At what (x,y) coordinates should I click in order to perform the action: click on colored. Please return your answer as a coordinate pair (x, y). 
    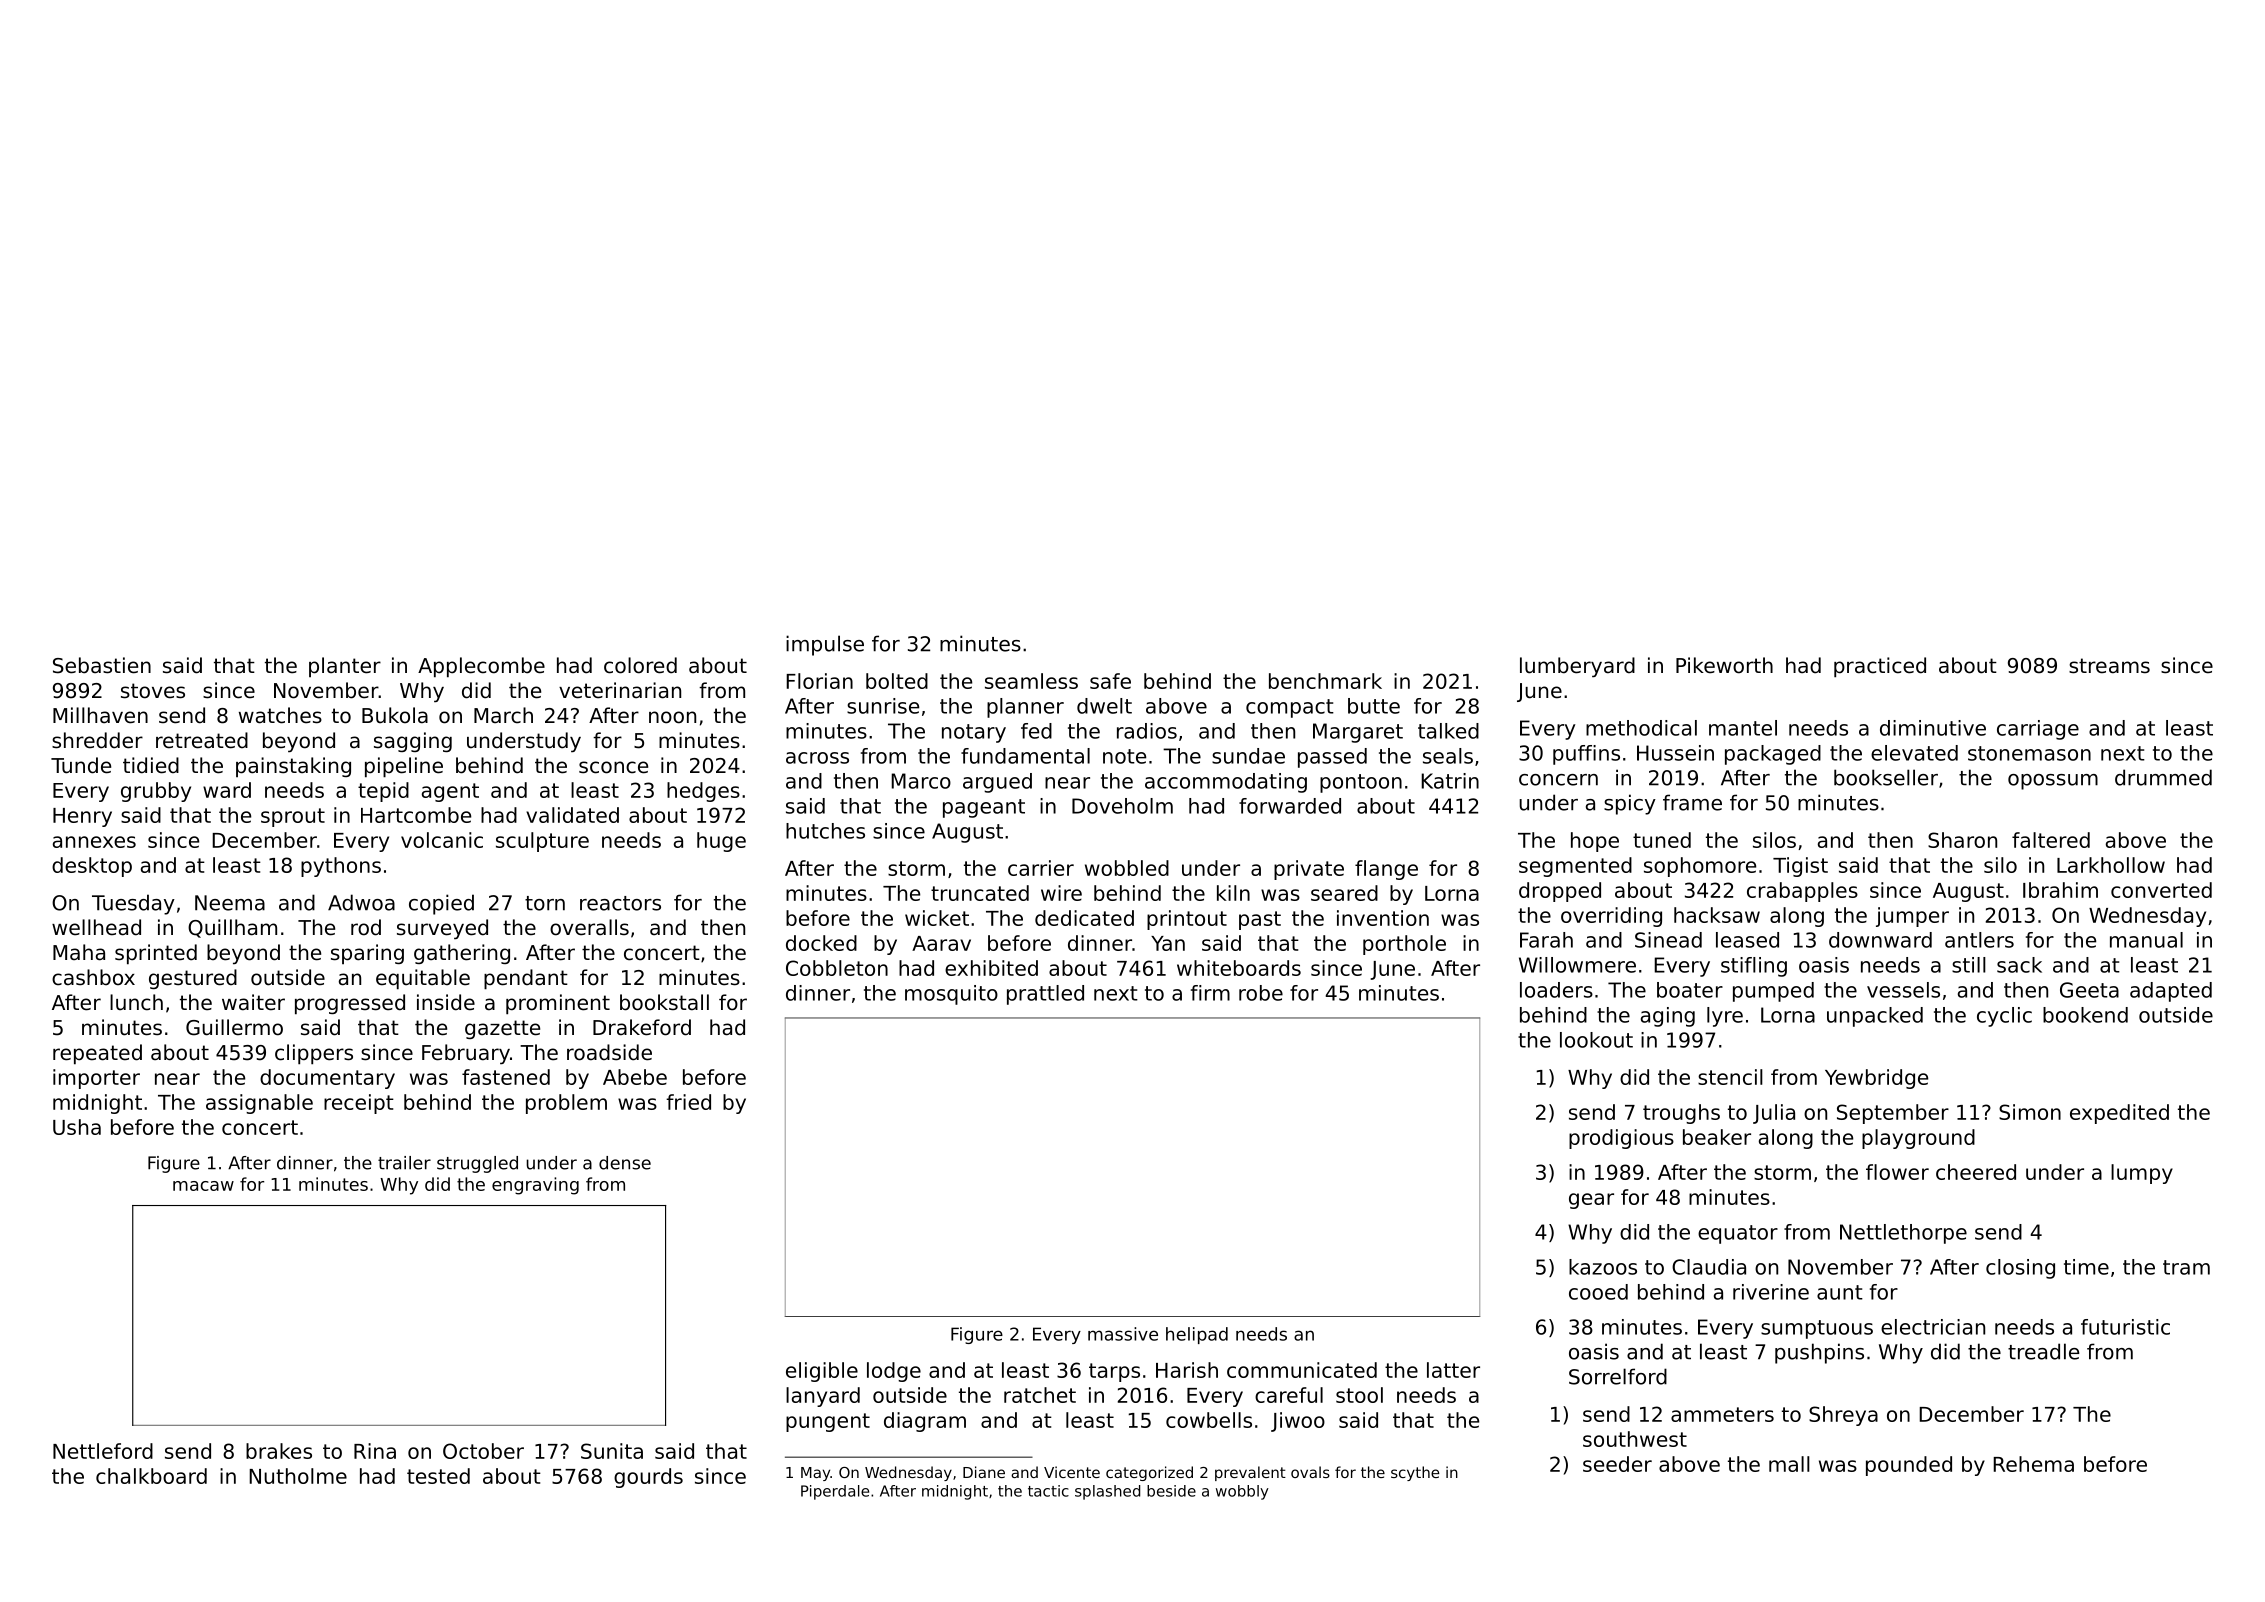
    Looking at the image, I should click on (640, 665).
